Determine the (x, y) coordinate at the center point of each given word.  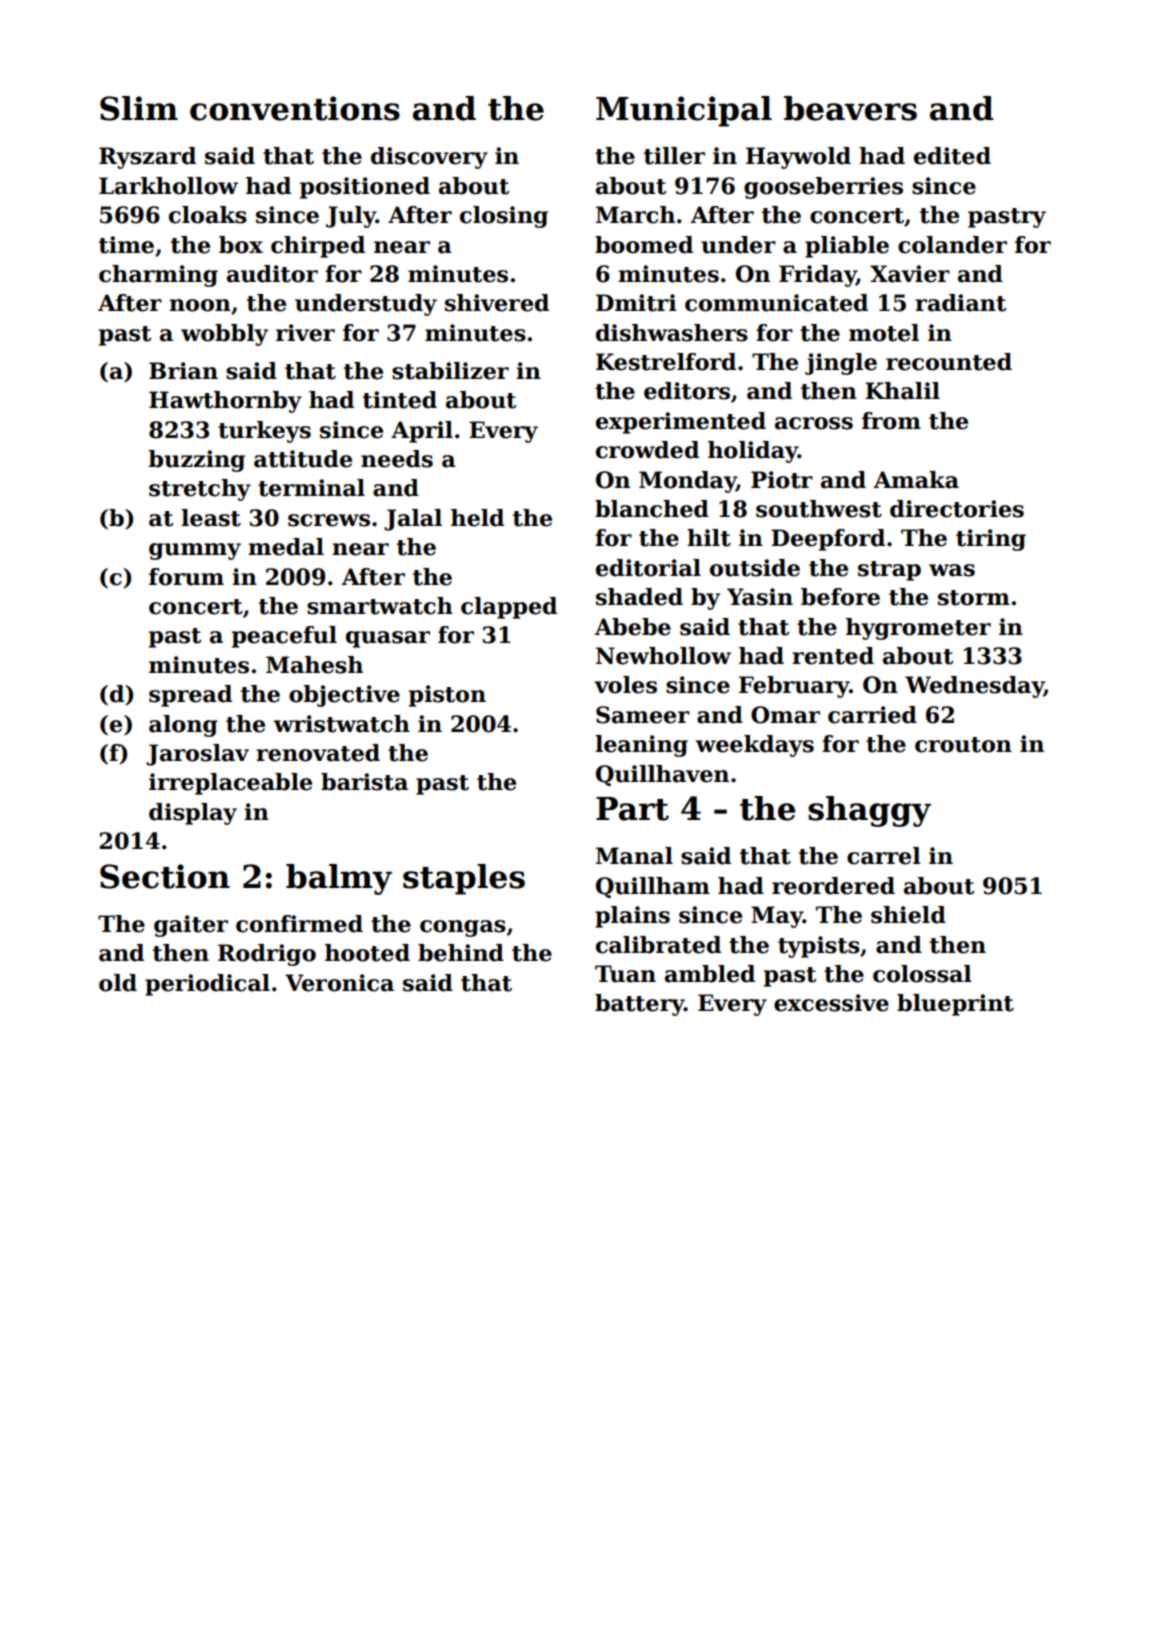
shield (908, 915)
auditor (272, 274)
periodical (207, 985)
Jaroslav (197, 755)
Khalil (902, 391)
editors (687, 391)
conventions (295, 108)
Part (632, 809)
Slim (139, 108)
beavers (850, 108)
